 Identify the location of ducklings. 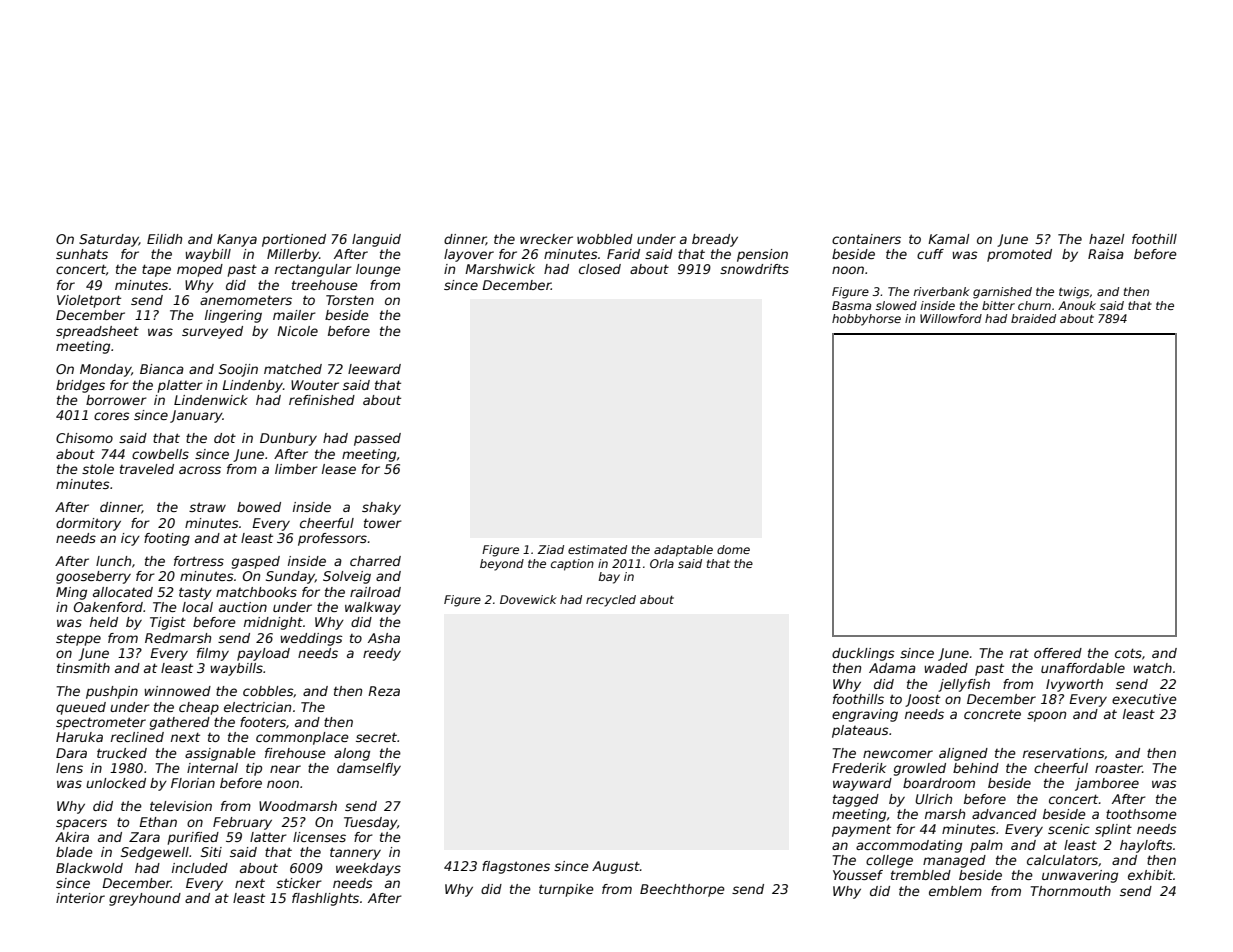
(863, 654).
